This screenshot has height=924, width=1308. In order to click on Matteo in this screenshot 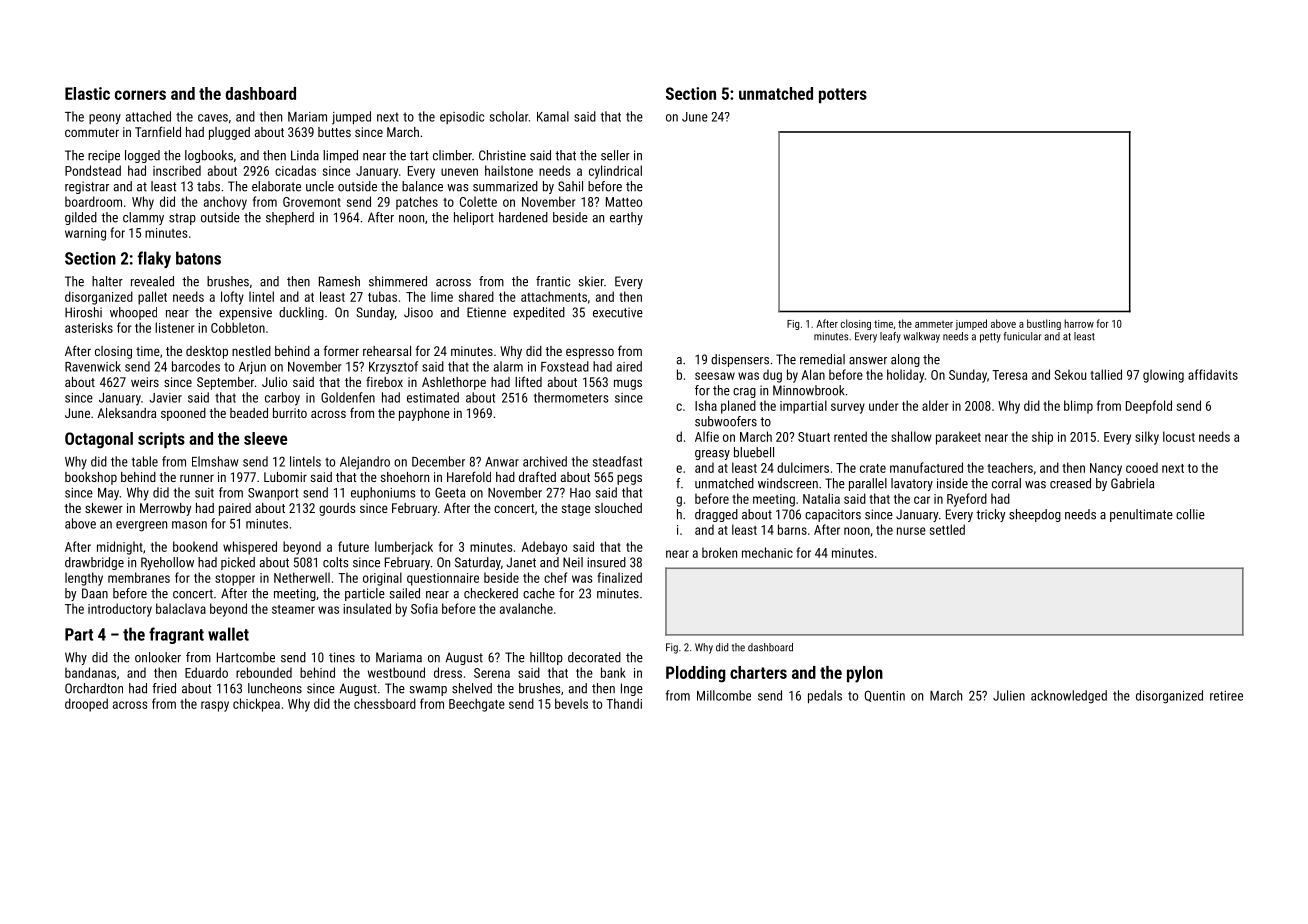, I will do `click(624, 202)`.
